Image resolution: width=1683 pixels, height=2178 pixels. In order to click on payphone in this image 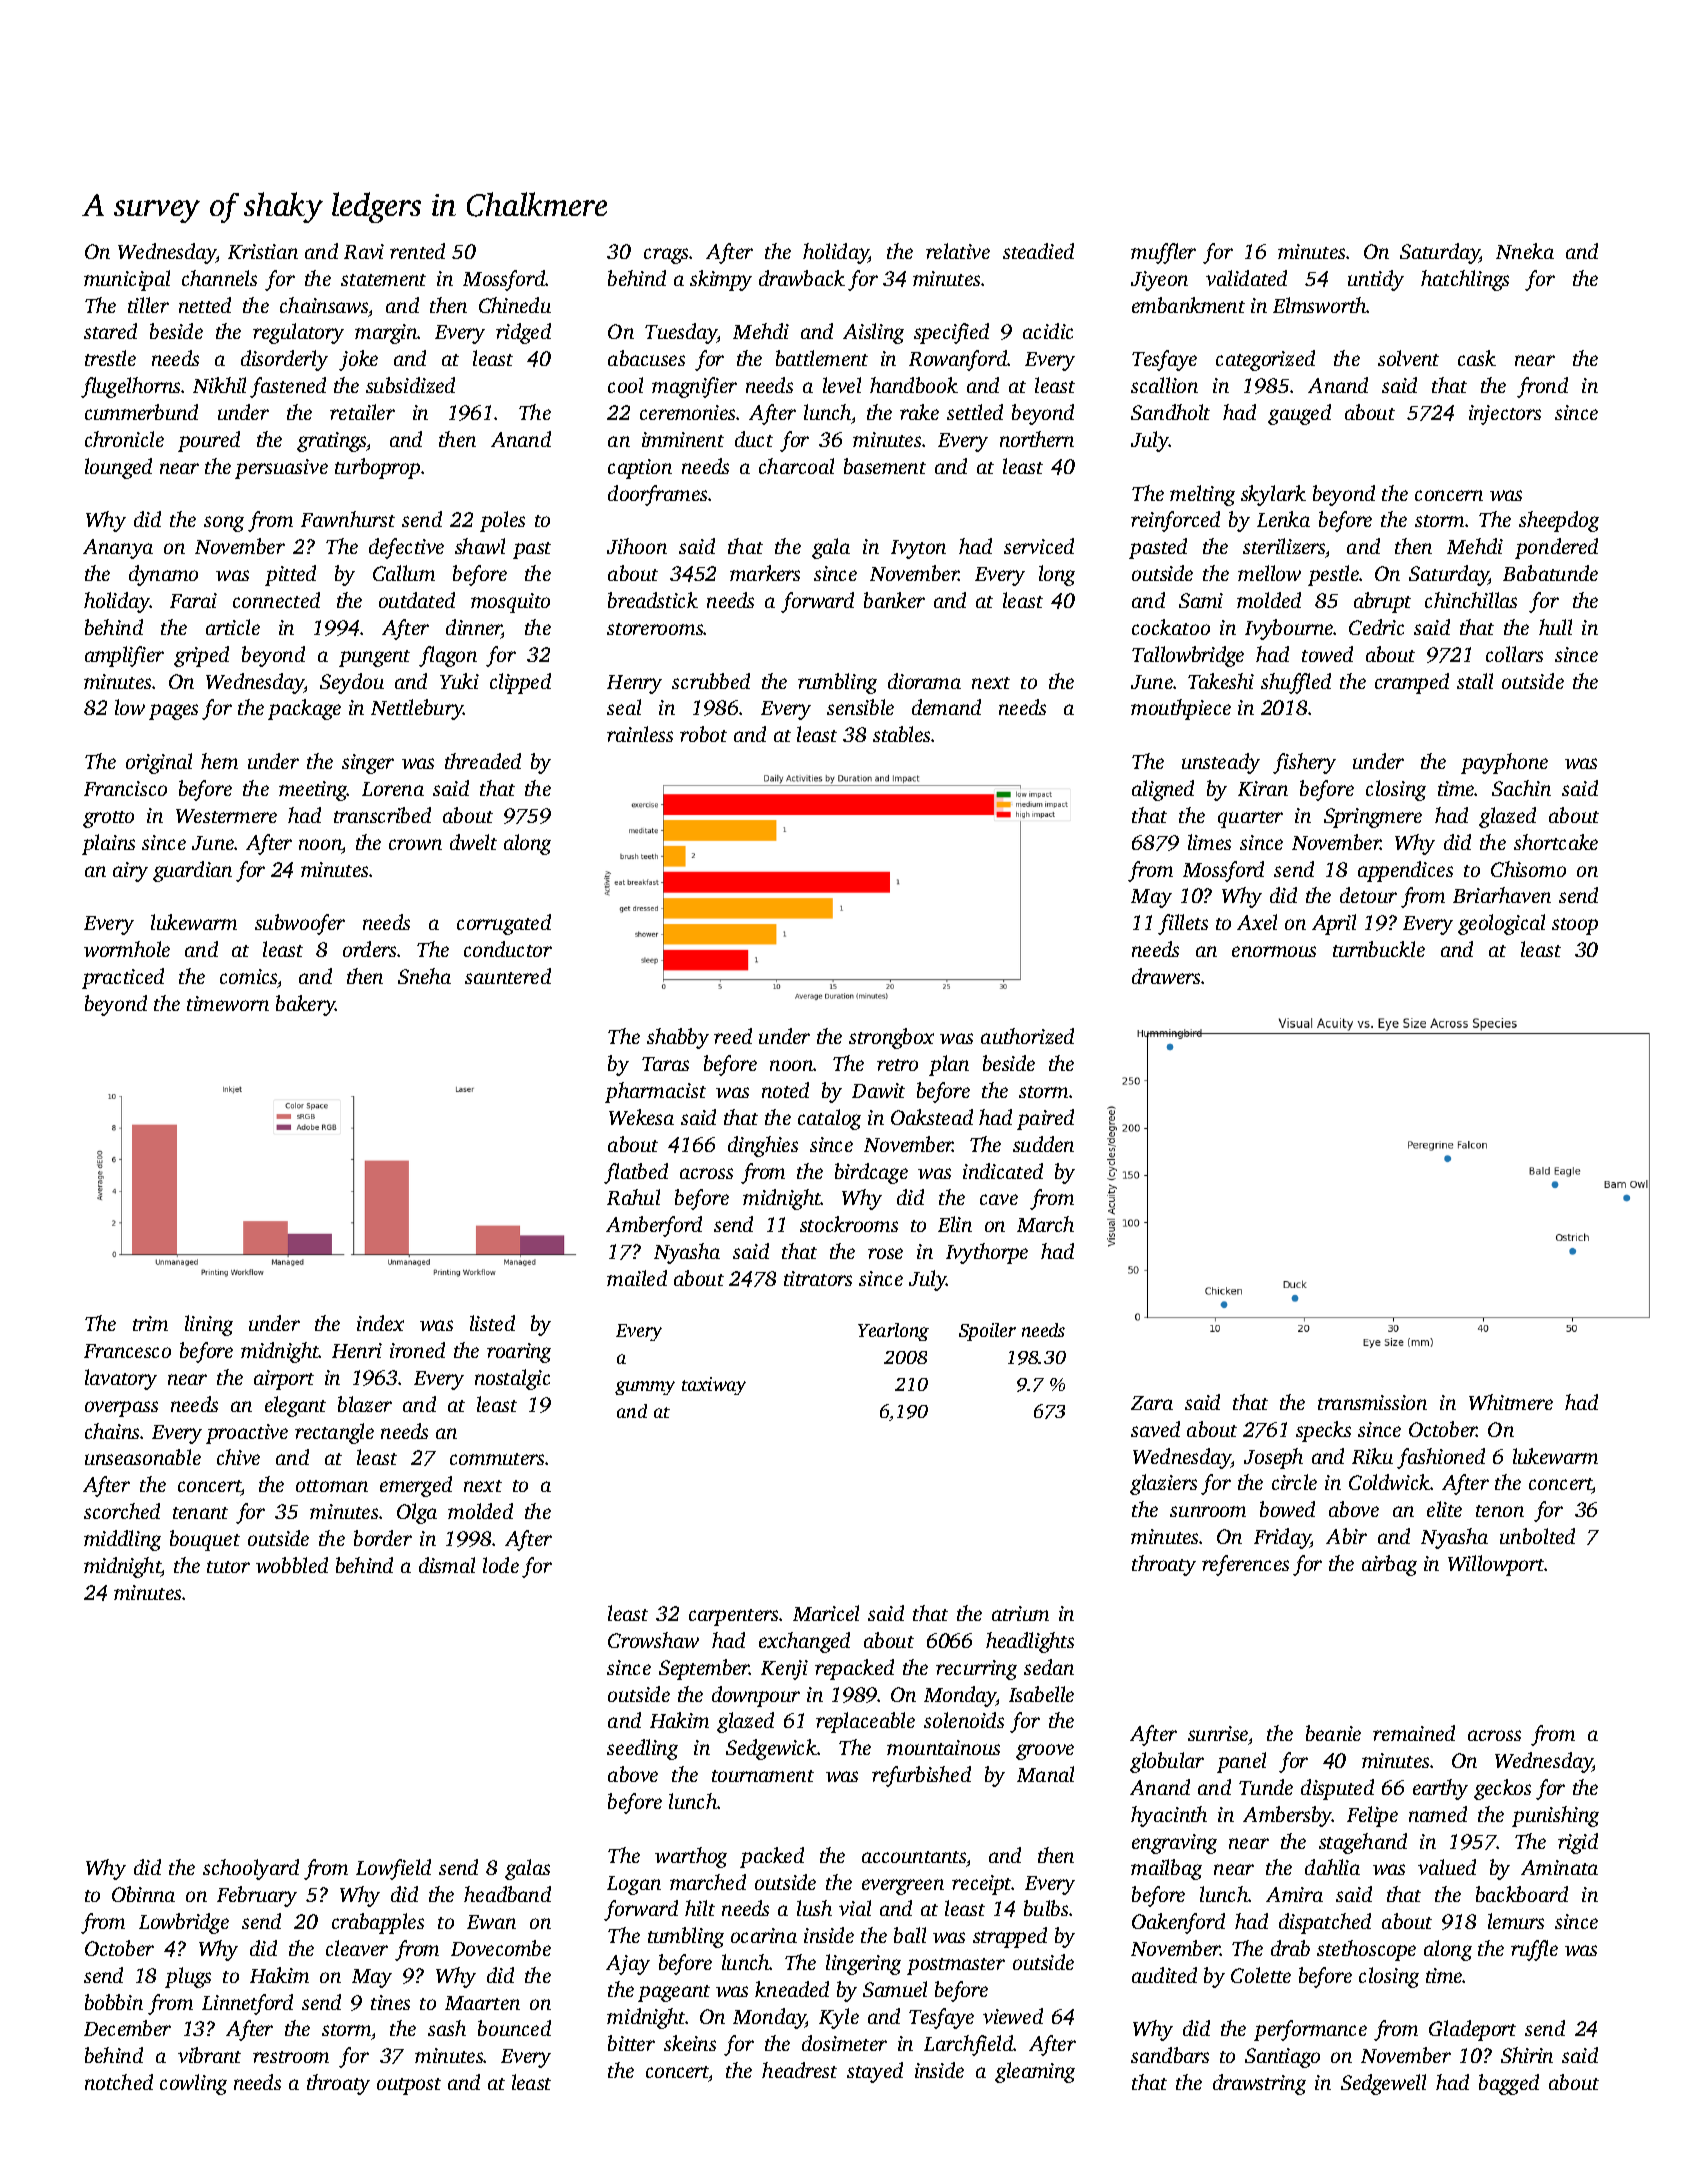, I will do `click(1504, 763)`.
